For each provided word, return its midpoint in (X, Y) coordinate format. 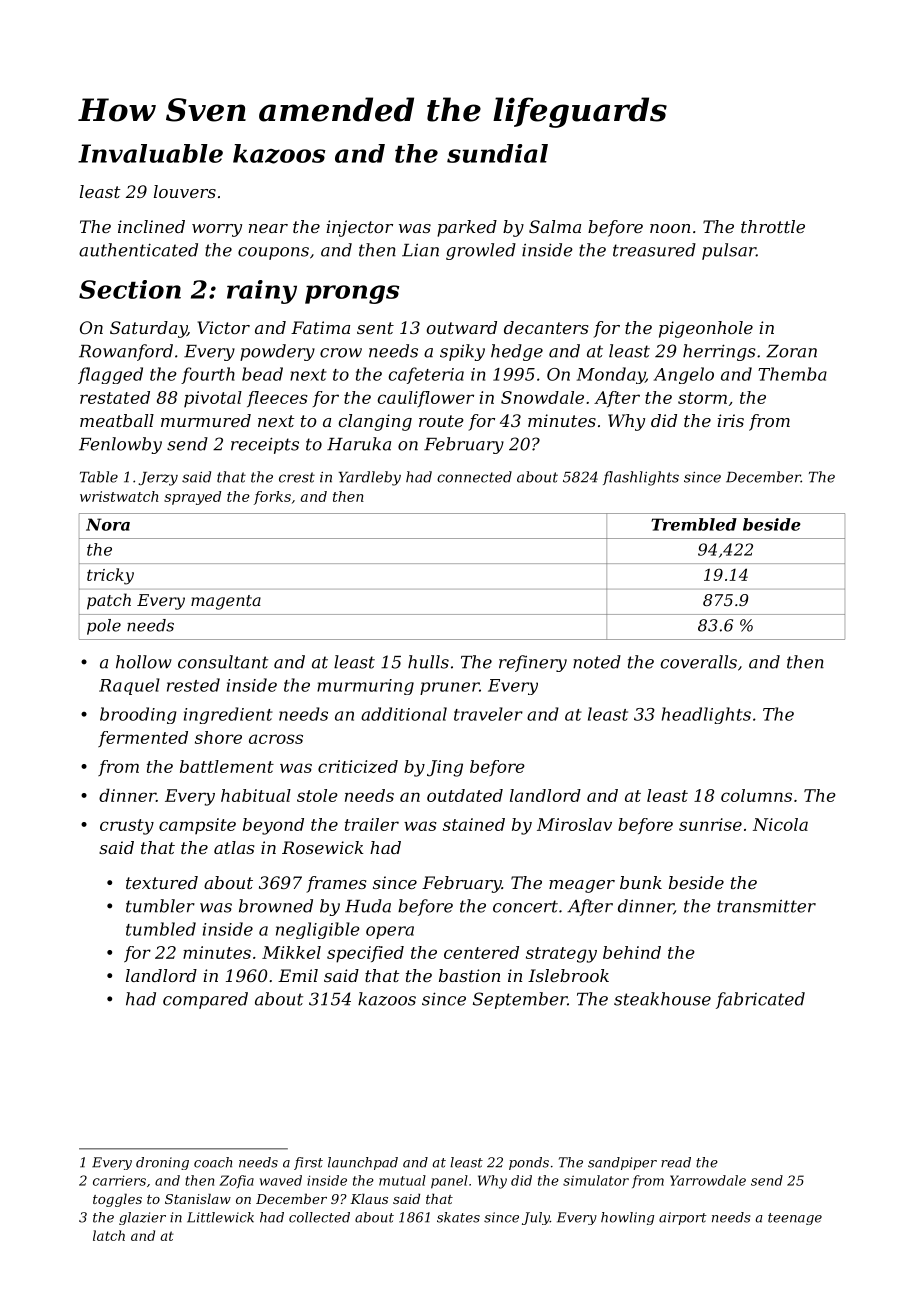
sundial (497, 153)
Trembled (694, 524)
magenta (226, 602)
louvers (185, 191)
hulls (428, 662)
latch (109, 1235)
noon (670, 228)
